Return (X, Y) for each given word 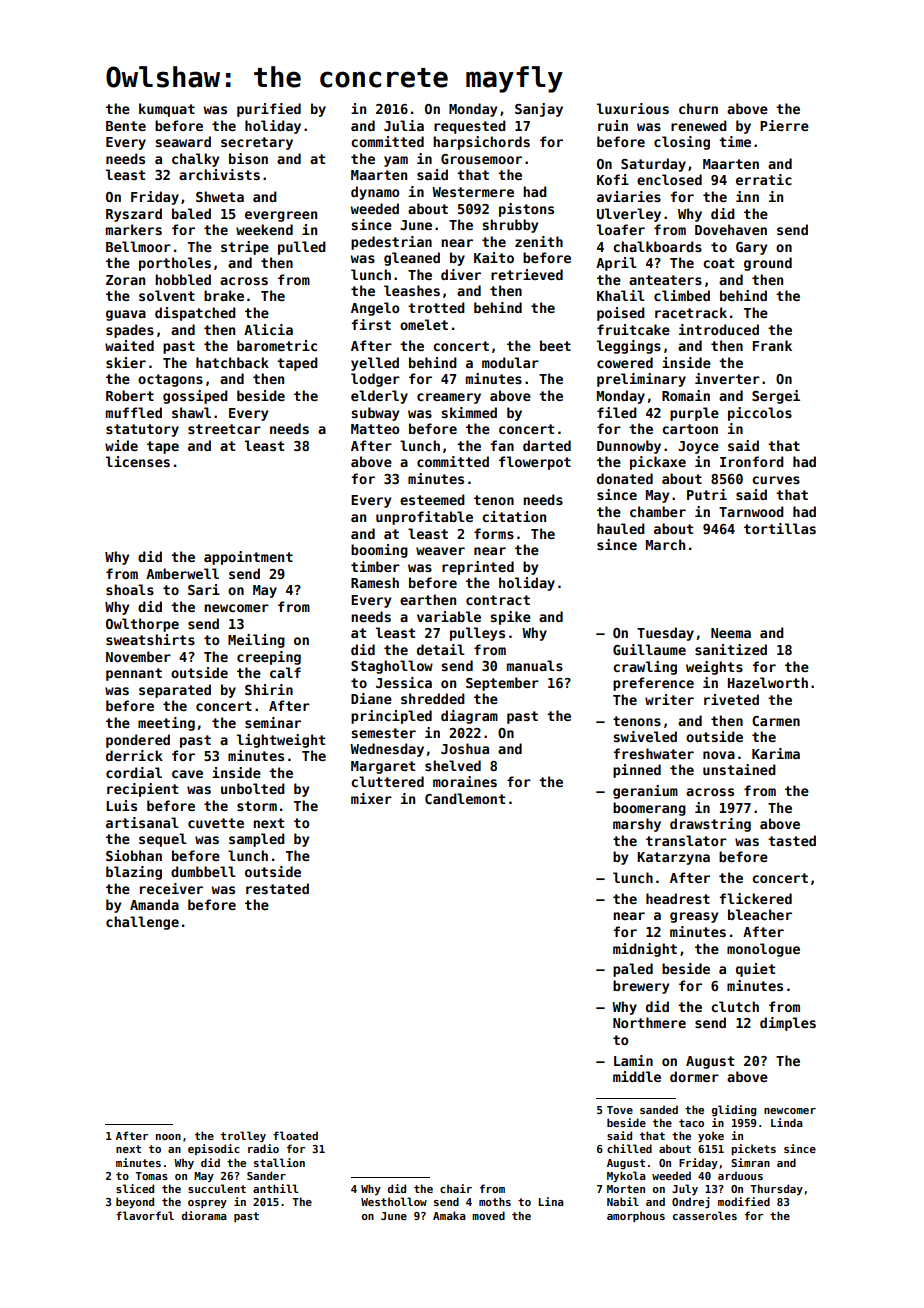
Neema (731, 633)
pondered (138, 741)
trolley (243, 1136)
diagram (469, 717)
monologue (763, 950)
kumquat (167, 110)
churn (698, 108)
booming (379, 551)
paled (633, 970)
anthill (275, 1188)
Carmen (776, 721)
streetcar (224, 429)
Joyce (698, 447)
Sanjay (539, 110)
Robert (130, 395)
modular (510, 362)
